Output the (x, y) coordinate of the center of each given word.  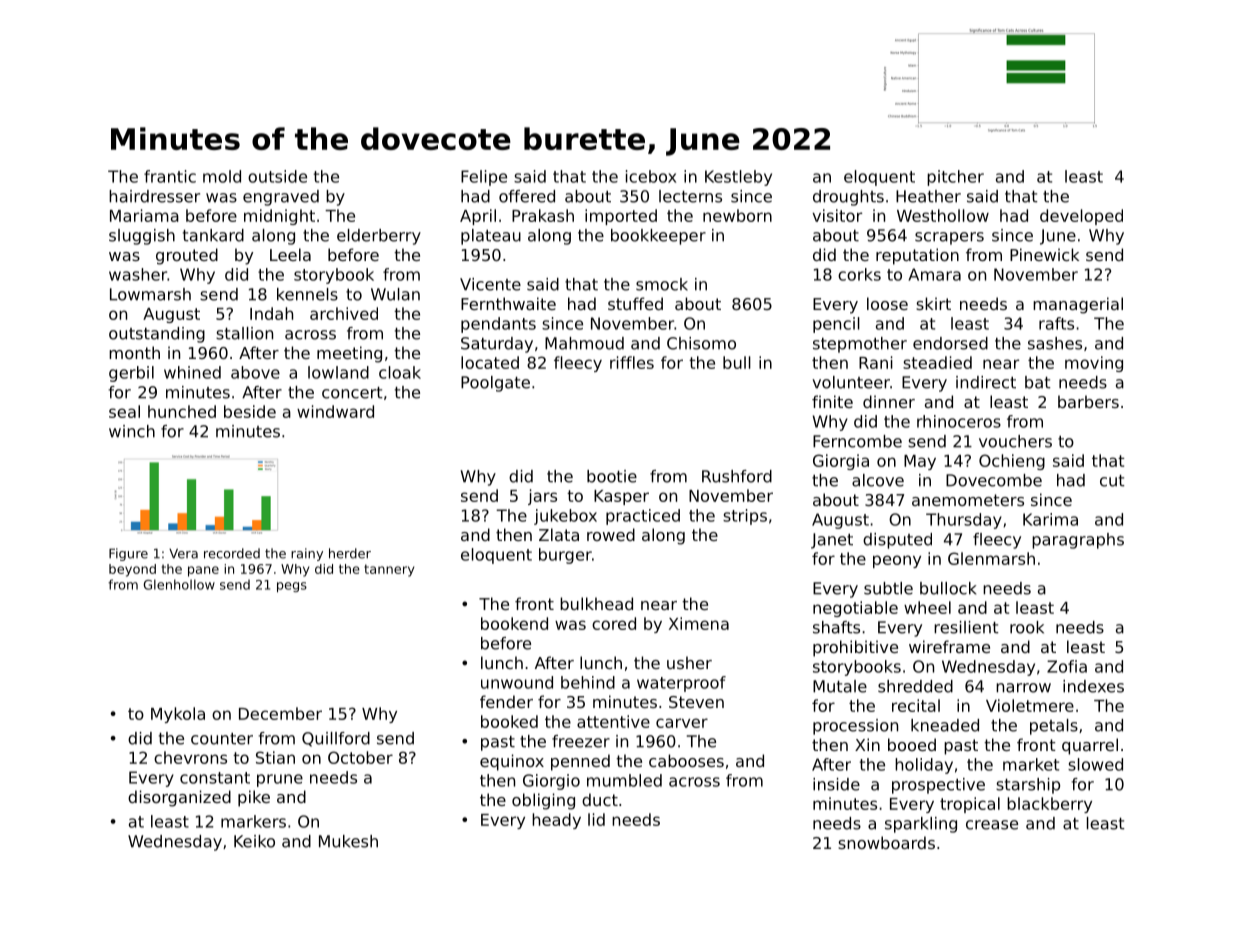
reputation (917, 256)
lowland (338, 372)
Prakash (543, 215)
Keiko (254, 841)
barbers (1088, 401)
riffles (632, 362)
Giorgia (841, 462)
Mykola (178, 715)
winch (132, 431)
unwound (517, 682)
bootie (612, 476)
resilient (966, 627)
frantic (170, 176)
